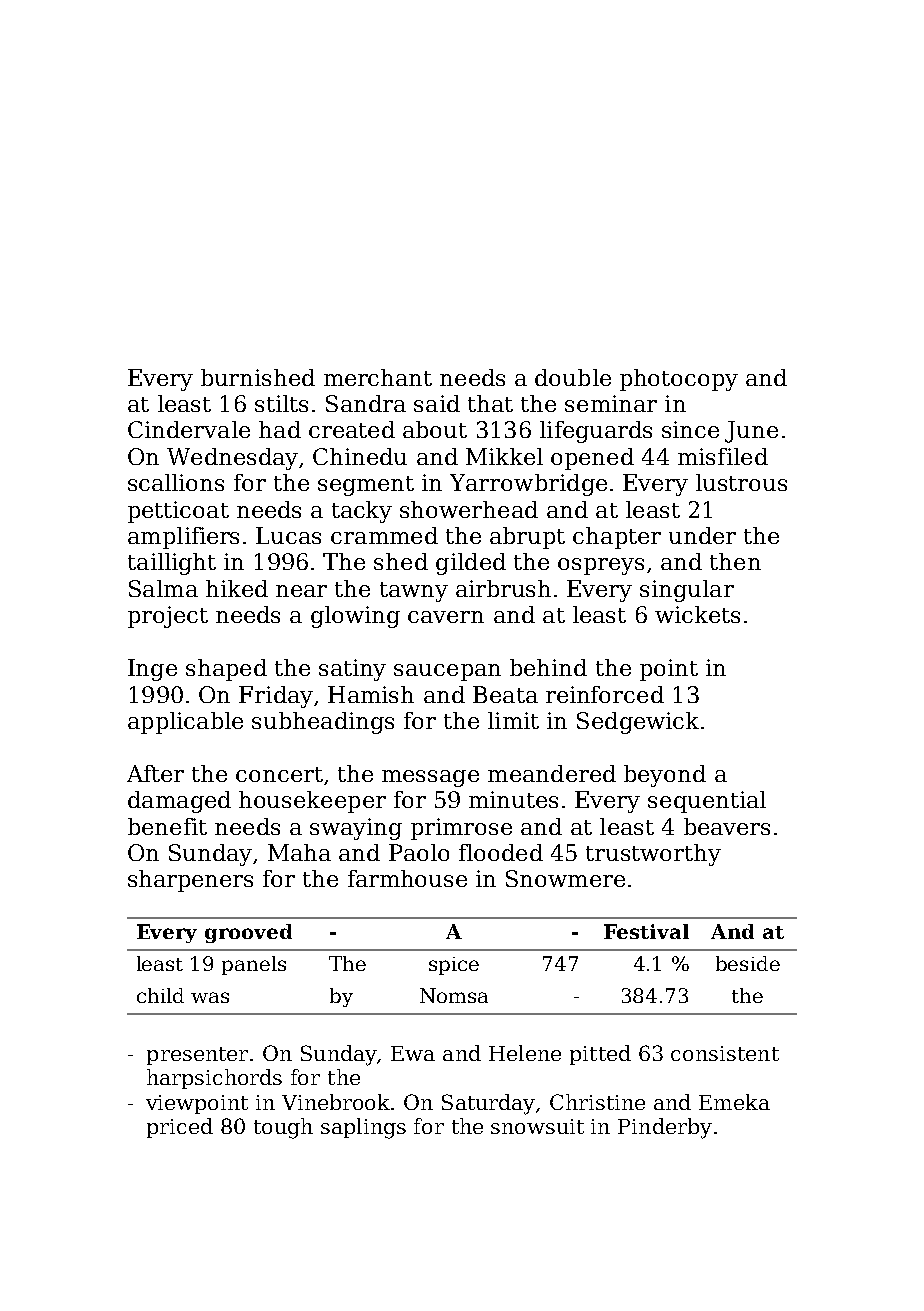 This screenshot has width=924, height=1311. Describe the element at coordinates (469, 509) in the screenshot. I see `showerhead` at that location.
